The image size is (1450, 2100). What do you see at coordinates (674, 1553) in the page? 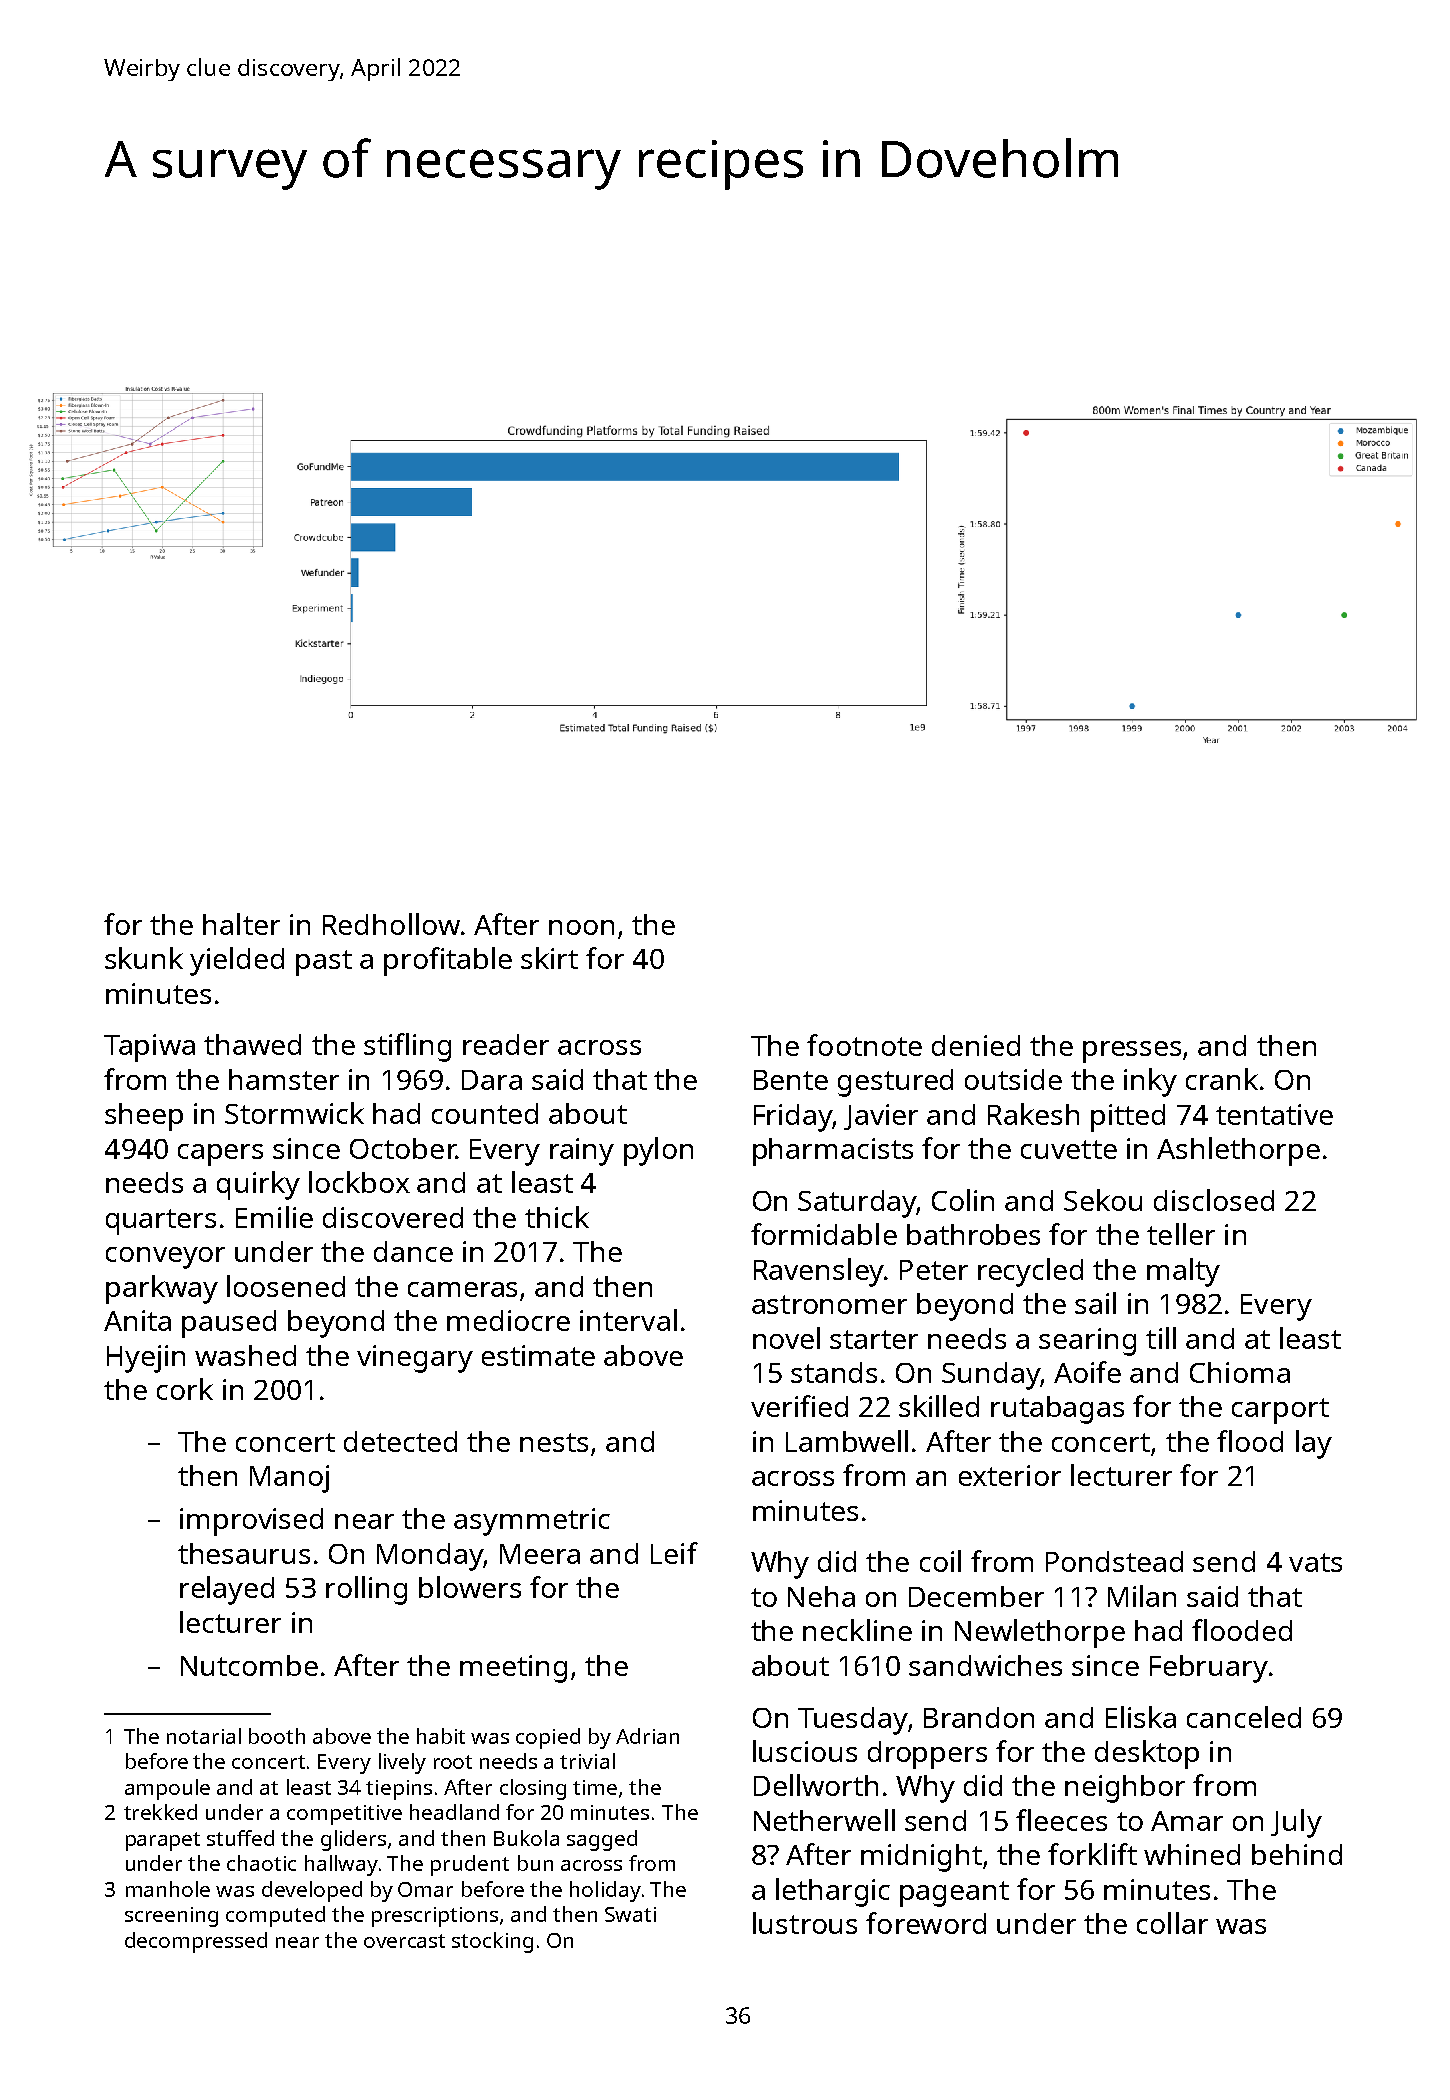
I see `Leif` at bounding box center [674, 1553].
